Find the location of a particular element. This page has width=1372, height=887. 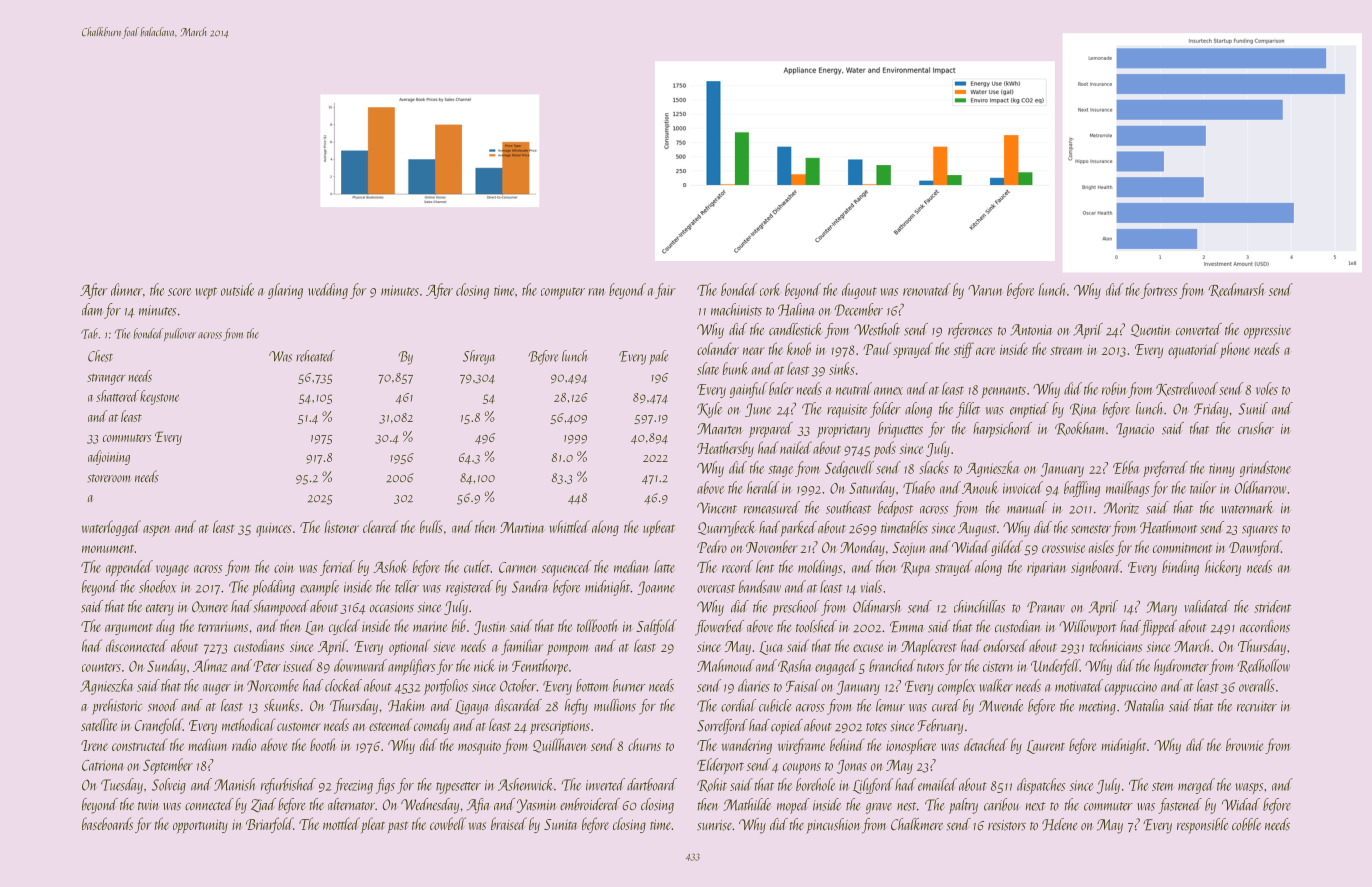

pincushion is located at coordinates (833, 826).
